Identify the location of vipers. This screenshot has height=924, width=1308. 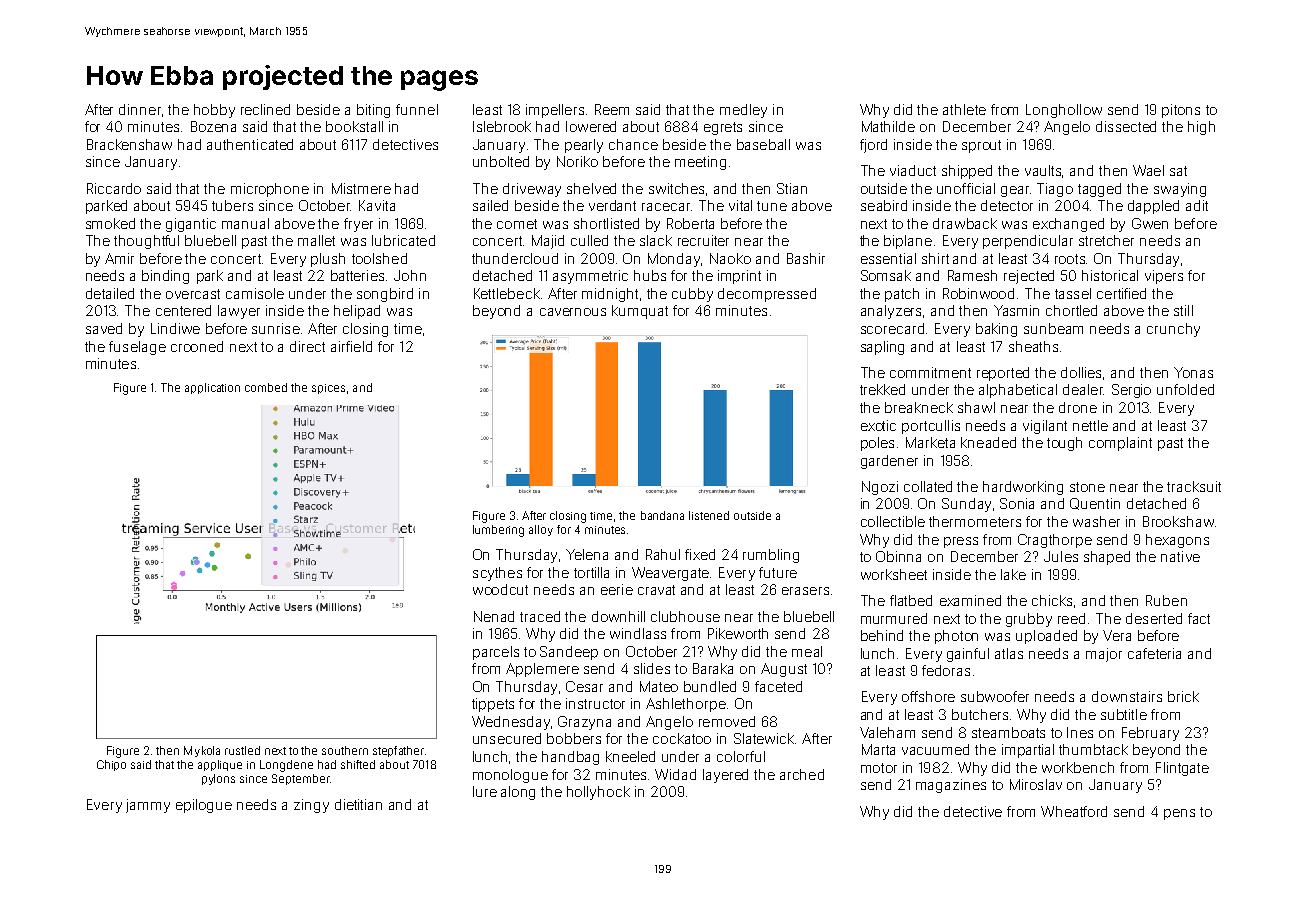
(1164, 277).
